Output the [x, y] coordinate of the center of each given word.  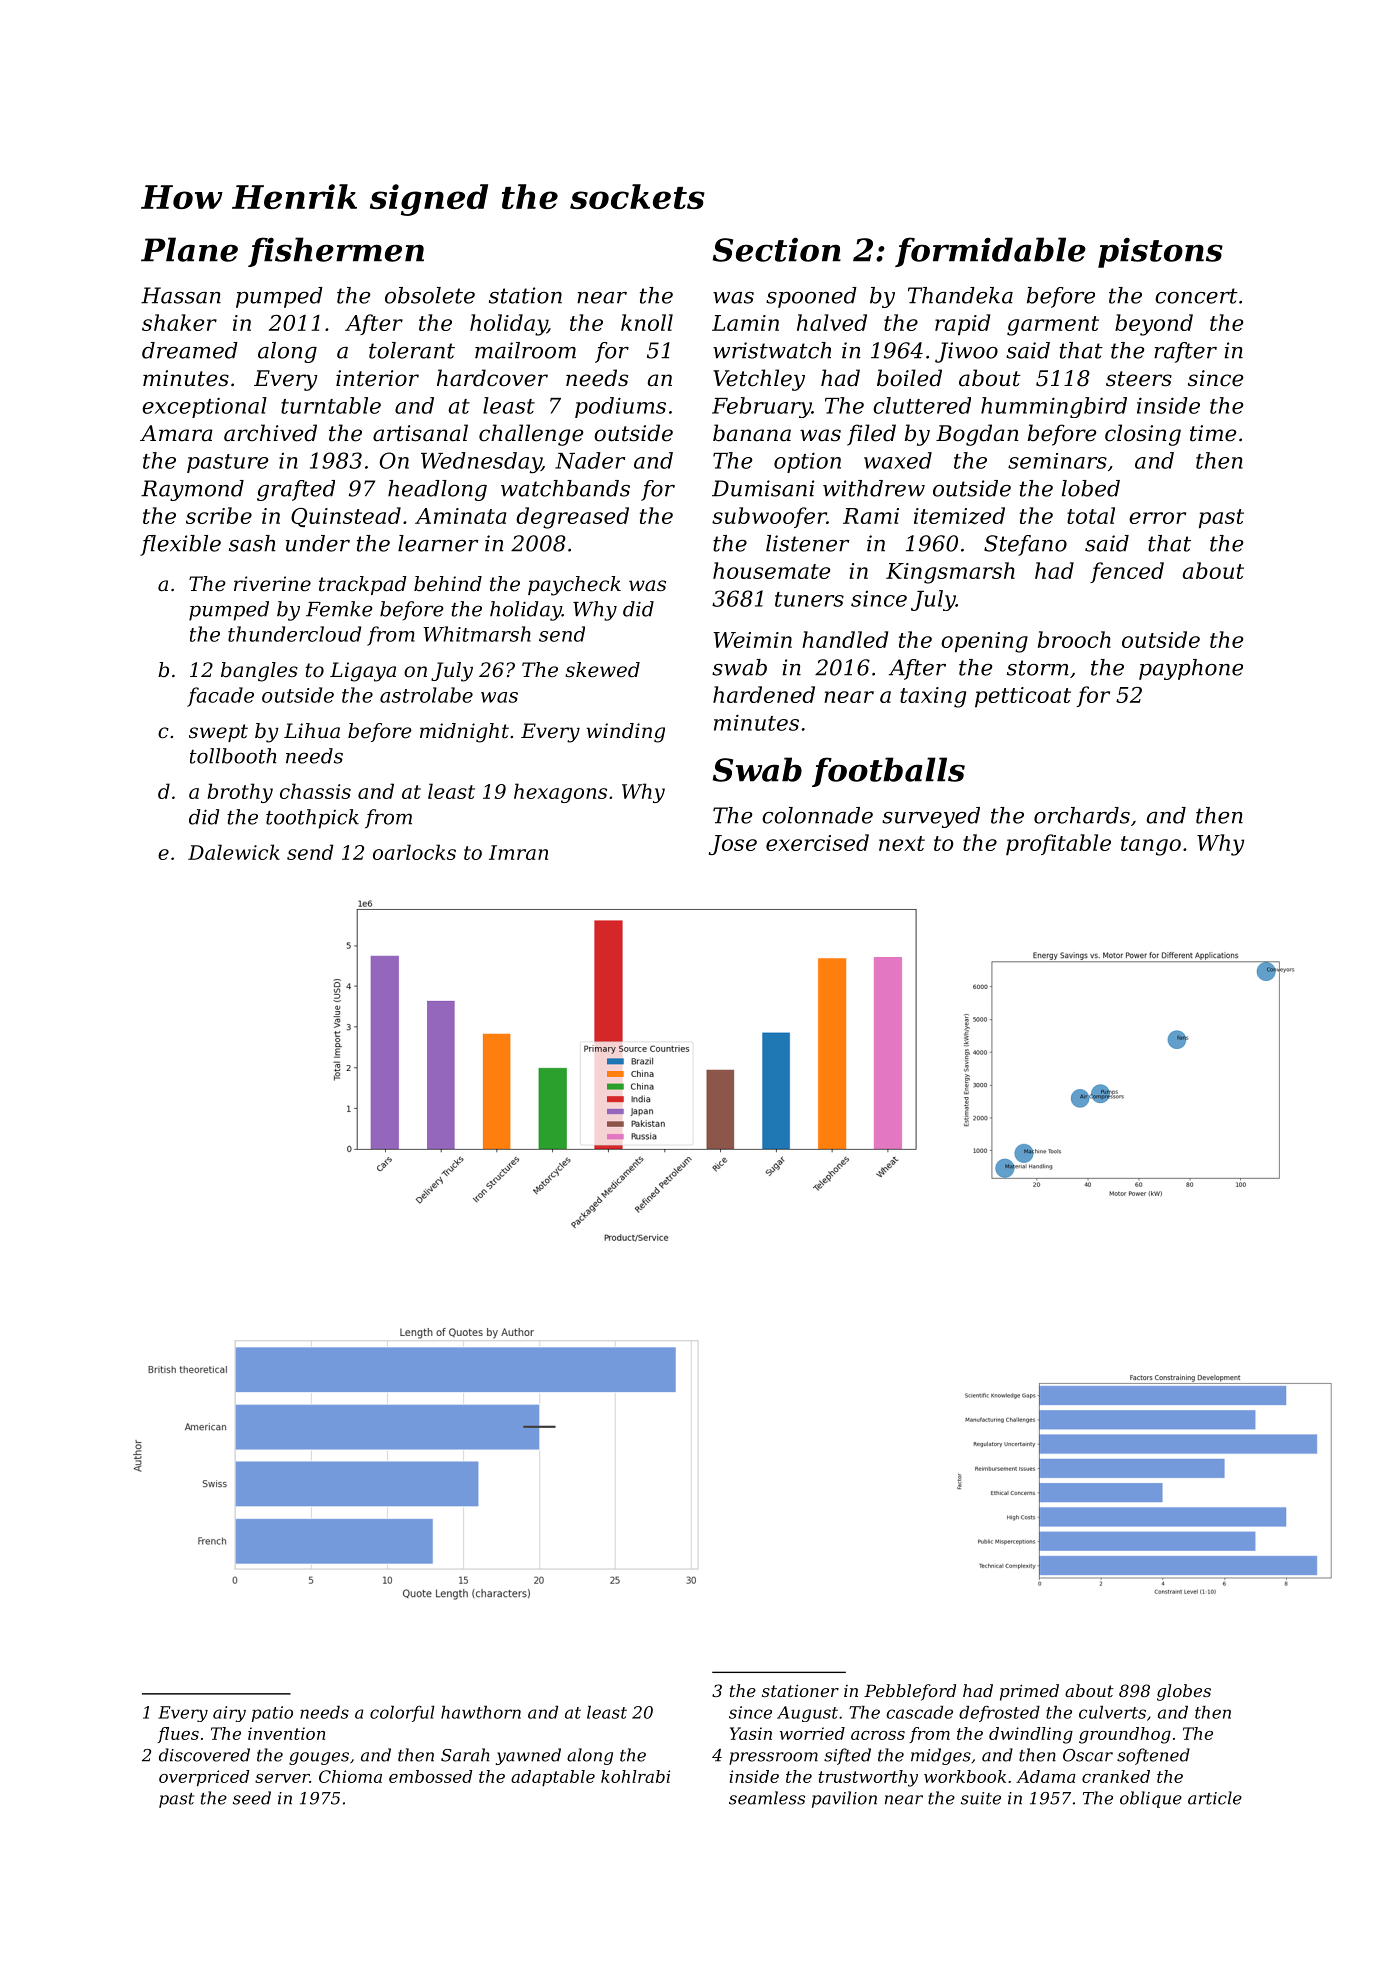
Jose [733, 845]
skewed [602, 670]
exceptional [204, 407]
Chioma [350, 1776]
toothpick [312, 819]
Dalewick [234, 852]
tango [1151, 846]
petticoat [1023, 697]
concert [1196, 296]
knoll [647, 322]
